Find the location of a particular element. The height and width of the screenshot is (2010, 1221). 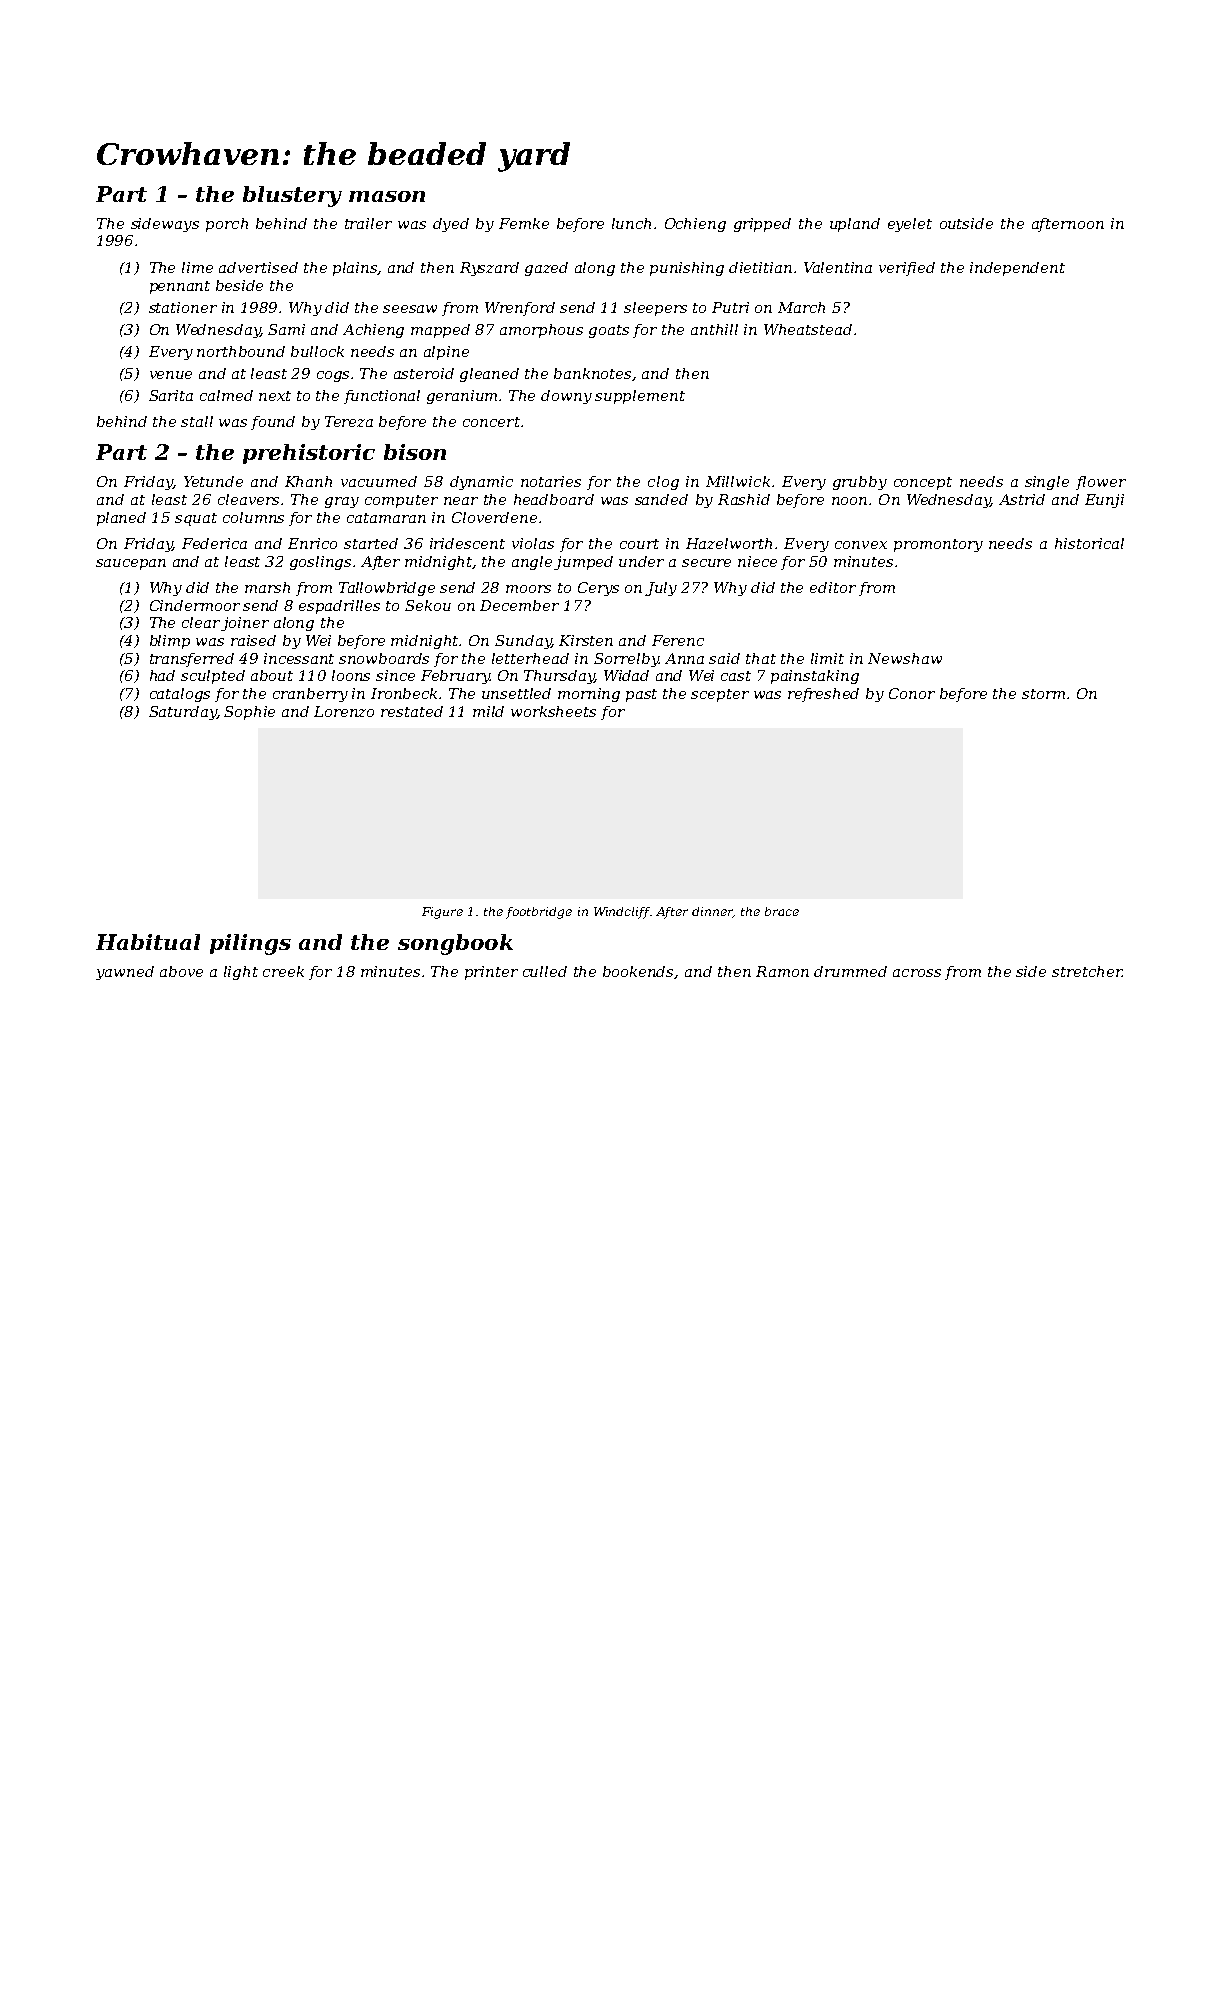

blustery is located at coordinates (292, 196).
